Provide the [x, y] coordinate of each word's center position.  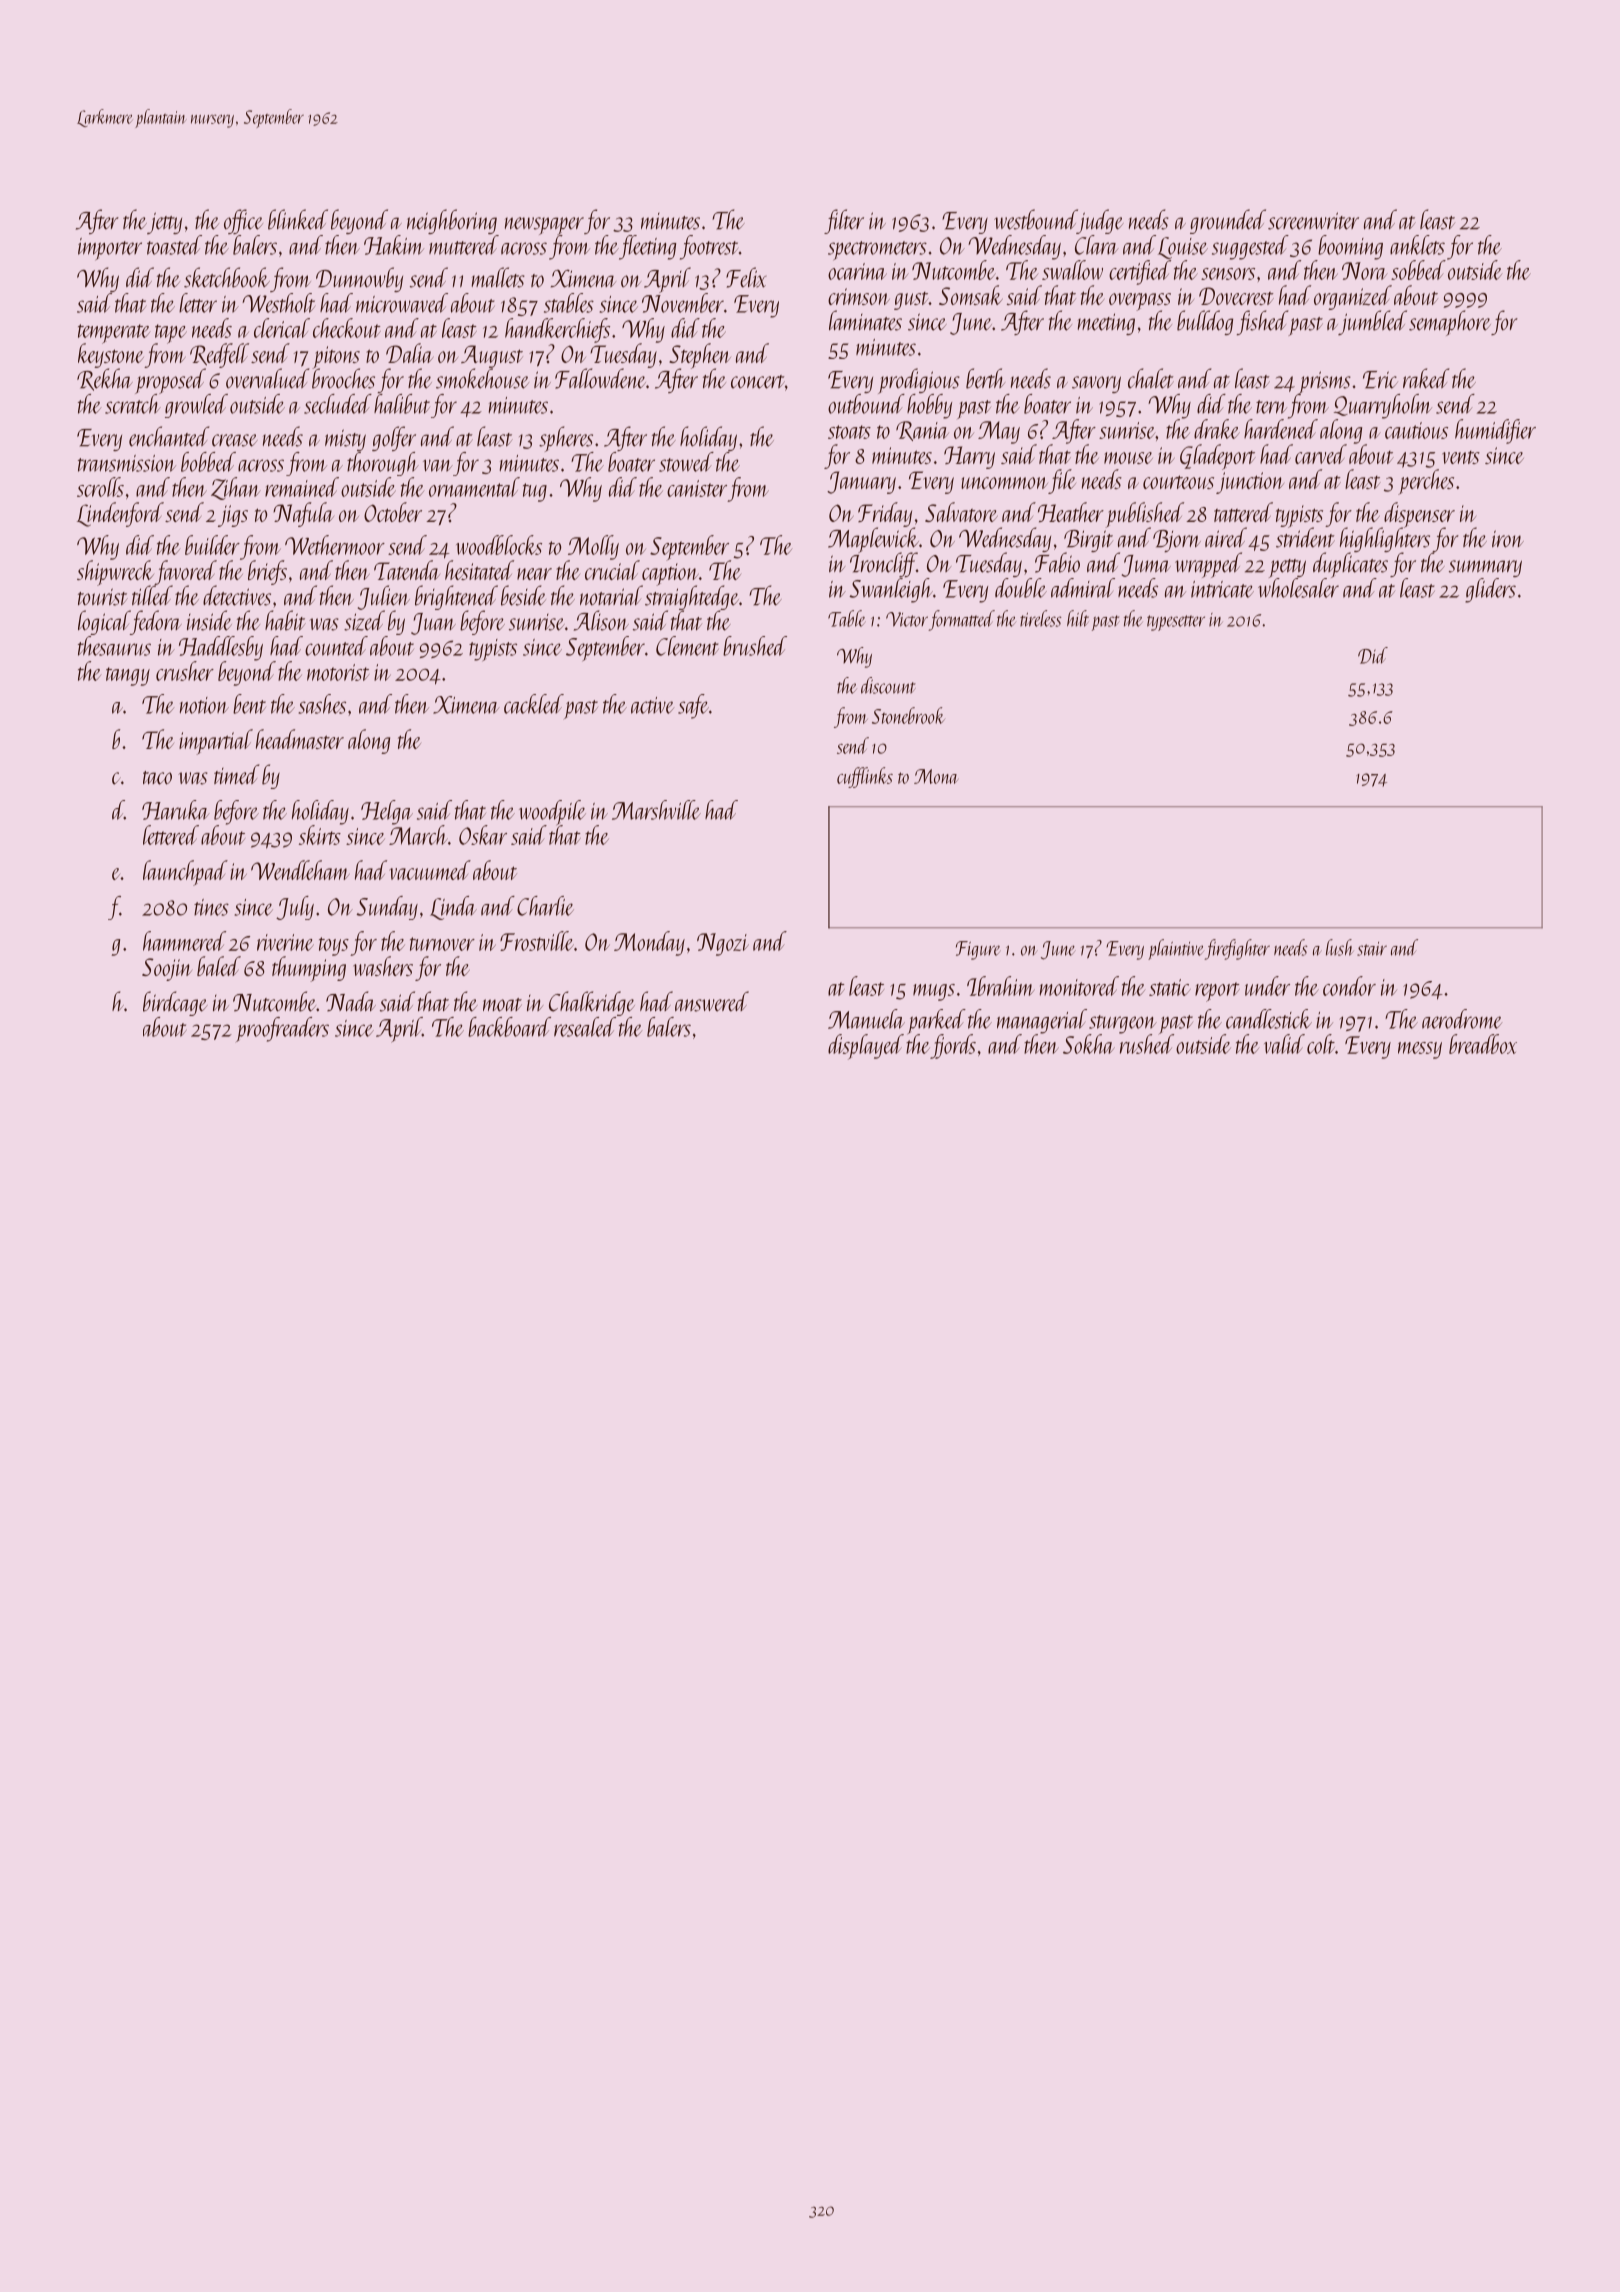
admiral [1083, 588]
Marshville [656, 810]
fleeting [647, 247]
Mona [936, 776]
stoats [849, 432]
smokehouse [482, 378]
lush [1340, 947]
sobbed [1418, 270]
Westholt [278, 303]
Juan [433, 624]
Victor [907, 619]
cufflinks [865, 777]
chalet [1151, 378]
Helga [387, 812]
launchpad [185, 873]
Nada [351, 1001]
